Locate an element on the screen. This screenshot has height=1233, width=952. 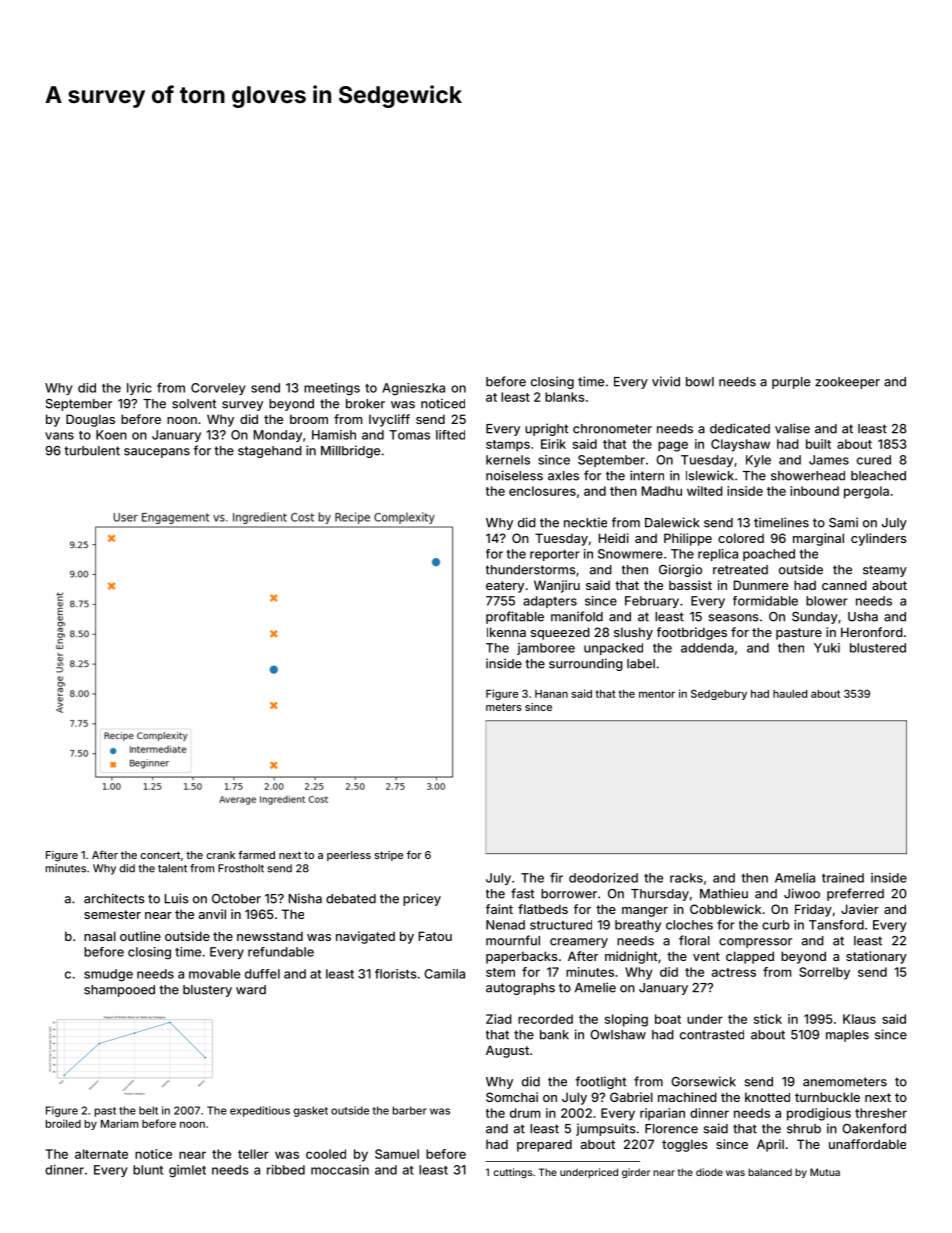
concert is located at coordinates (160, 855).
